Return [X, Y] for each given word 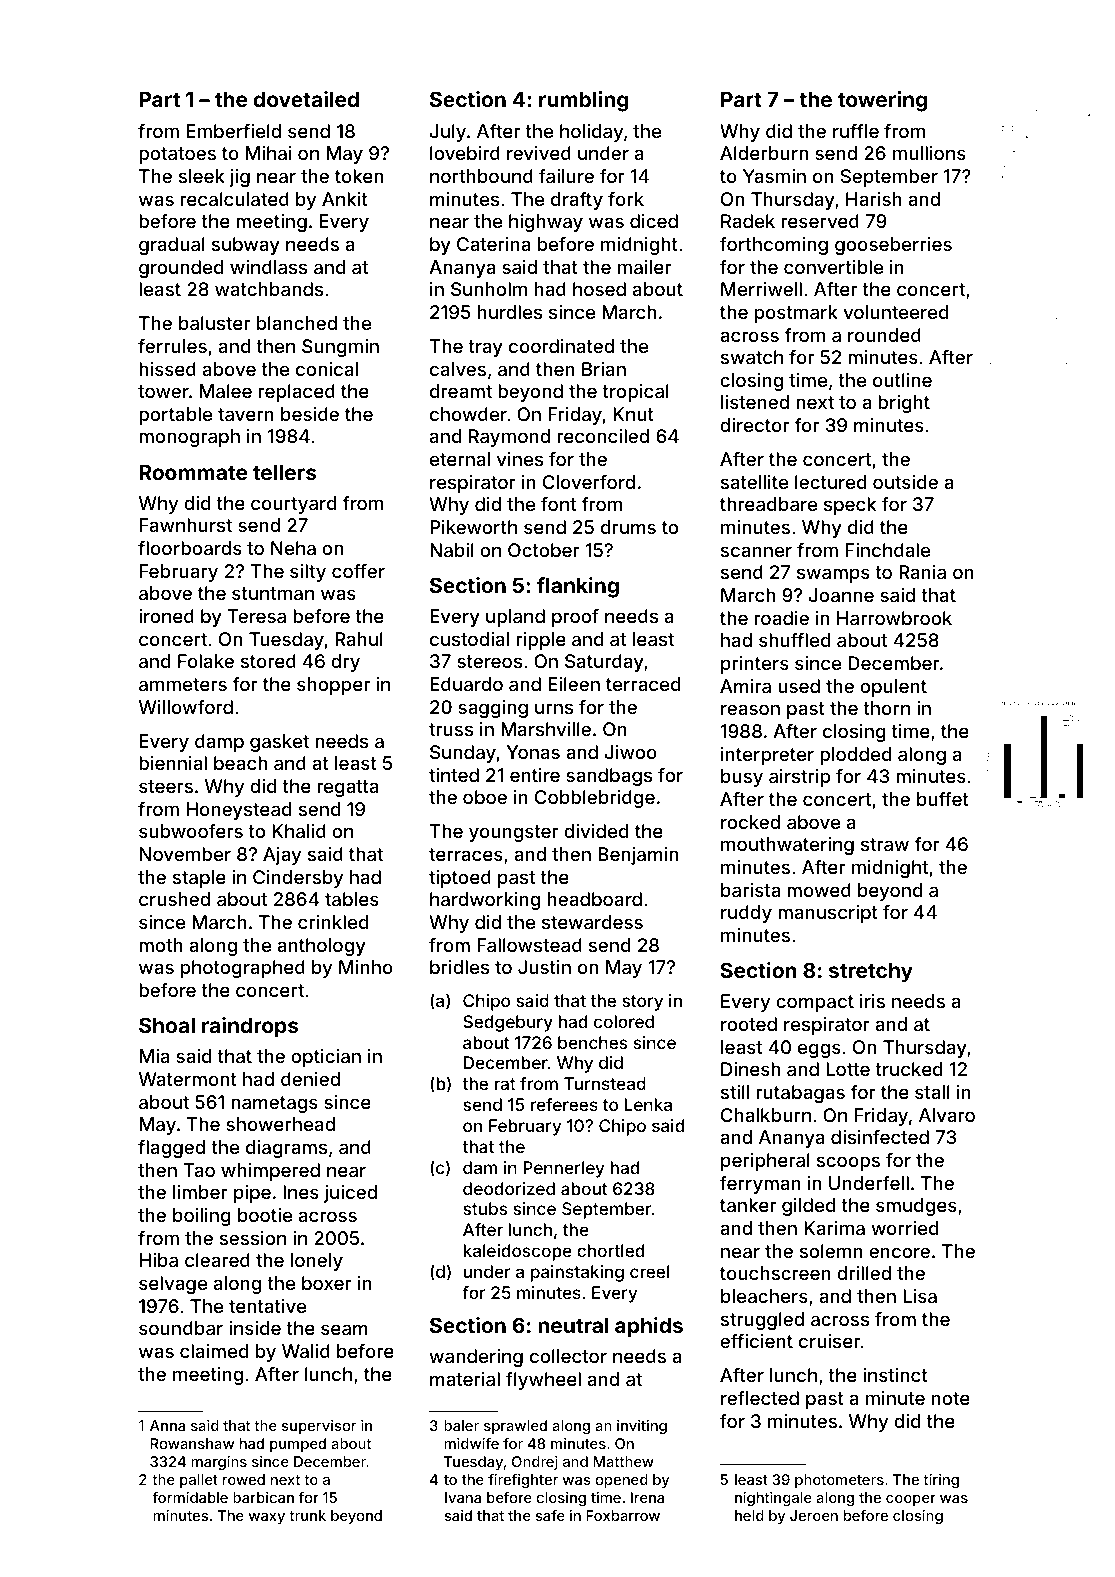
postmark [796, 314]
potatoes [177, 155]
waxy [267, 1518]
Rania [922, 572]
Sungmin [340, 348]
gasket [279, 743]
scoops [848, 1163]
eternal [460, 459]
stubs [485, 1208]
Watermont [188, 1079]
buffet [943, 799]
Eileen [574, 684]
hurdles [510, 312]
